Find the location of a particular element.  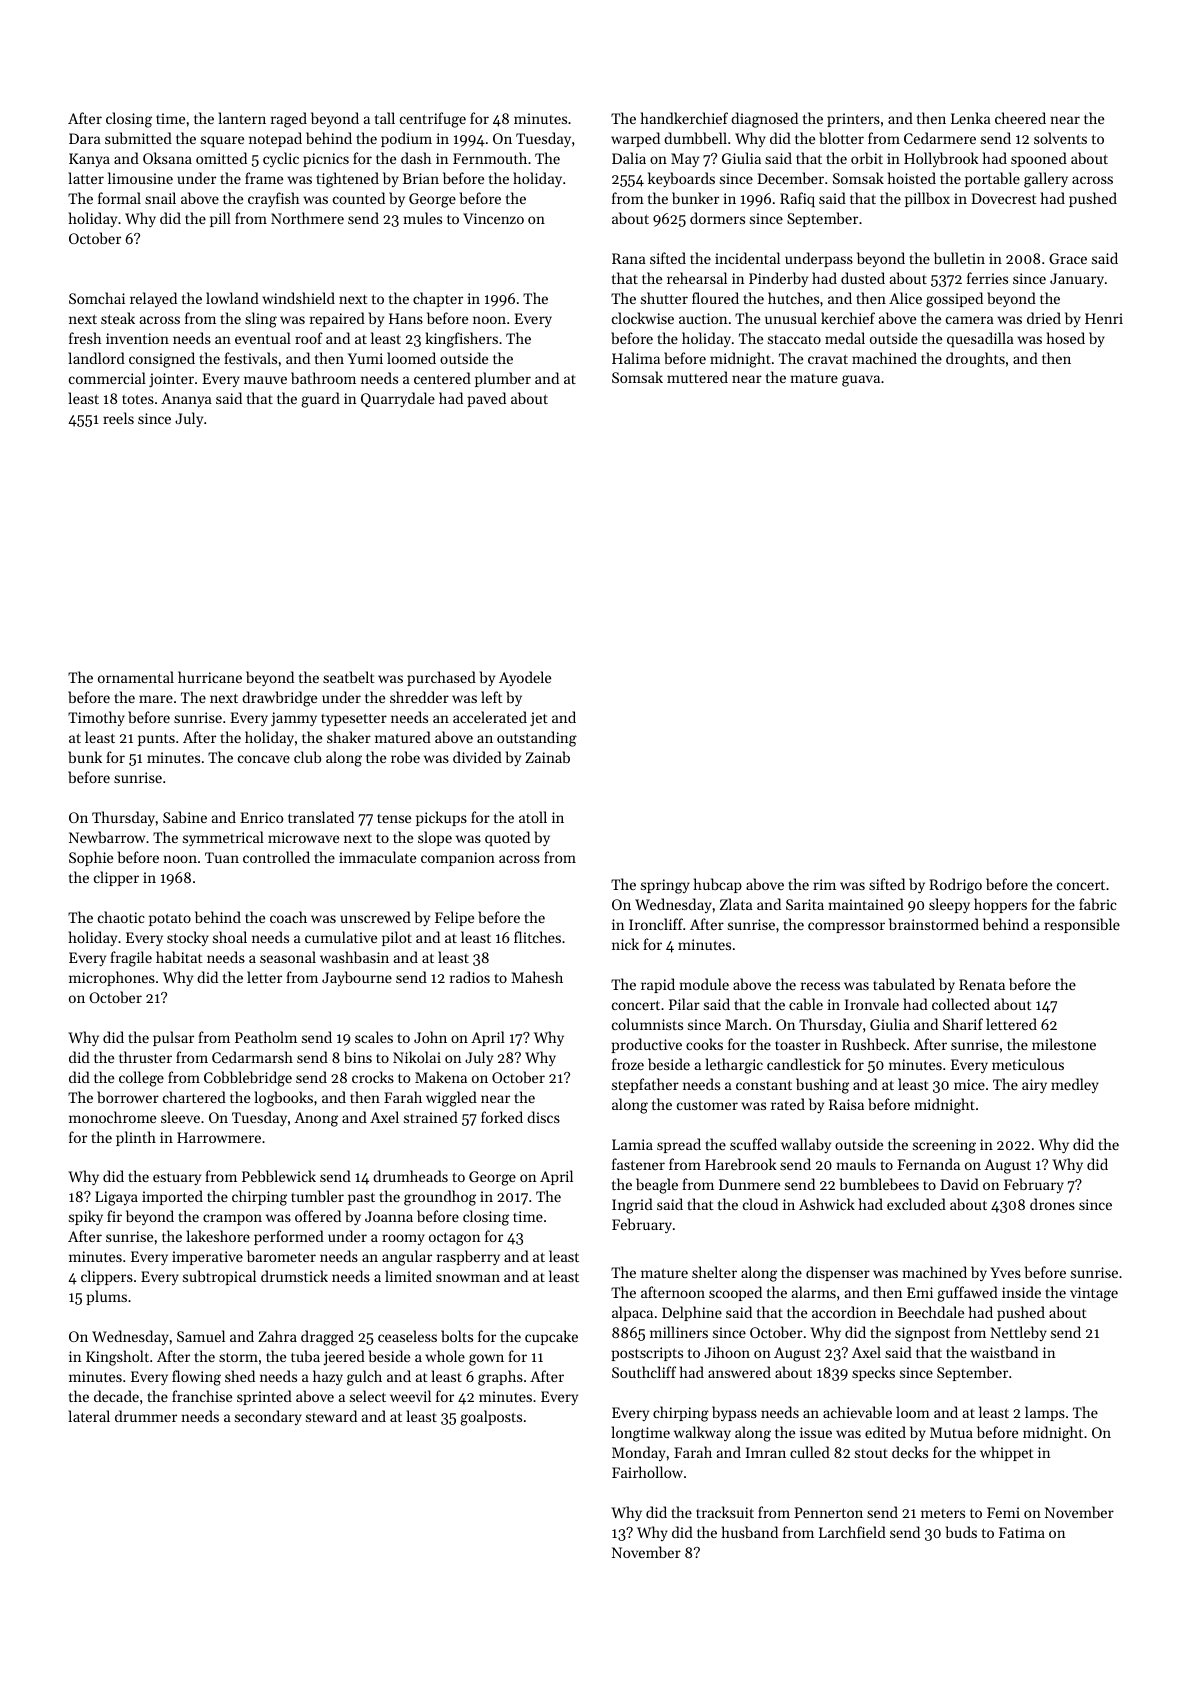

lateral is located at coordinates (89, 1416).
